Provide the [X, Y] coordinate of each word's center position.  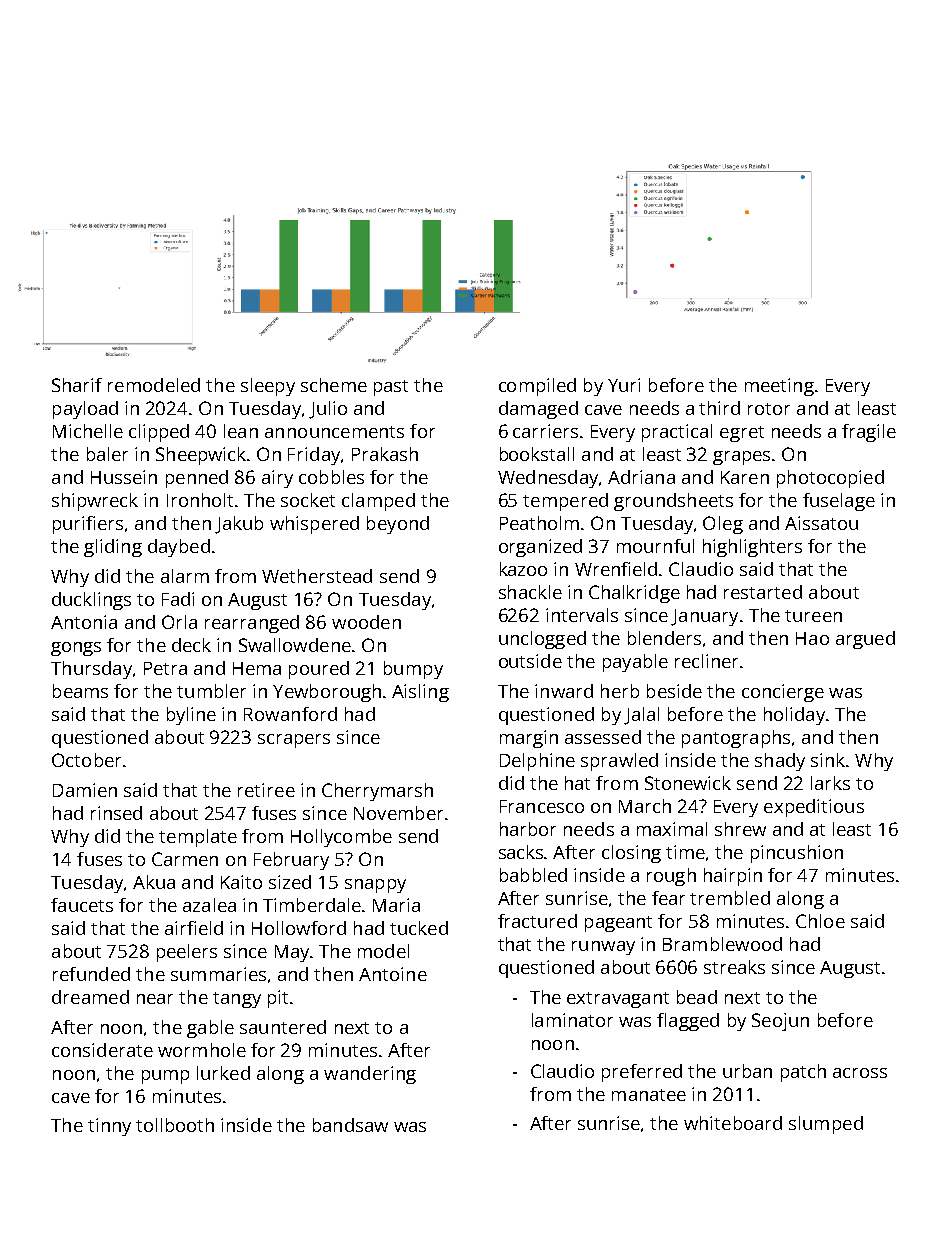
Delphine [537, 762]
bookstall [537, 454]
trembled [730, 898]
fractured [537, 921]
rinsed [116, 813]
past [391, 388]
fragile [869, 433]
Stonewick [688, 783]
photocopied [830, 479]
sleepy [268, 387]
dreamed [90, 997]
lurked [223, 1073]
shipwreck [95, 502]
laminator [572, 1020]
